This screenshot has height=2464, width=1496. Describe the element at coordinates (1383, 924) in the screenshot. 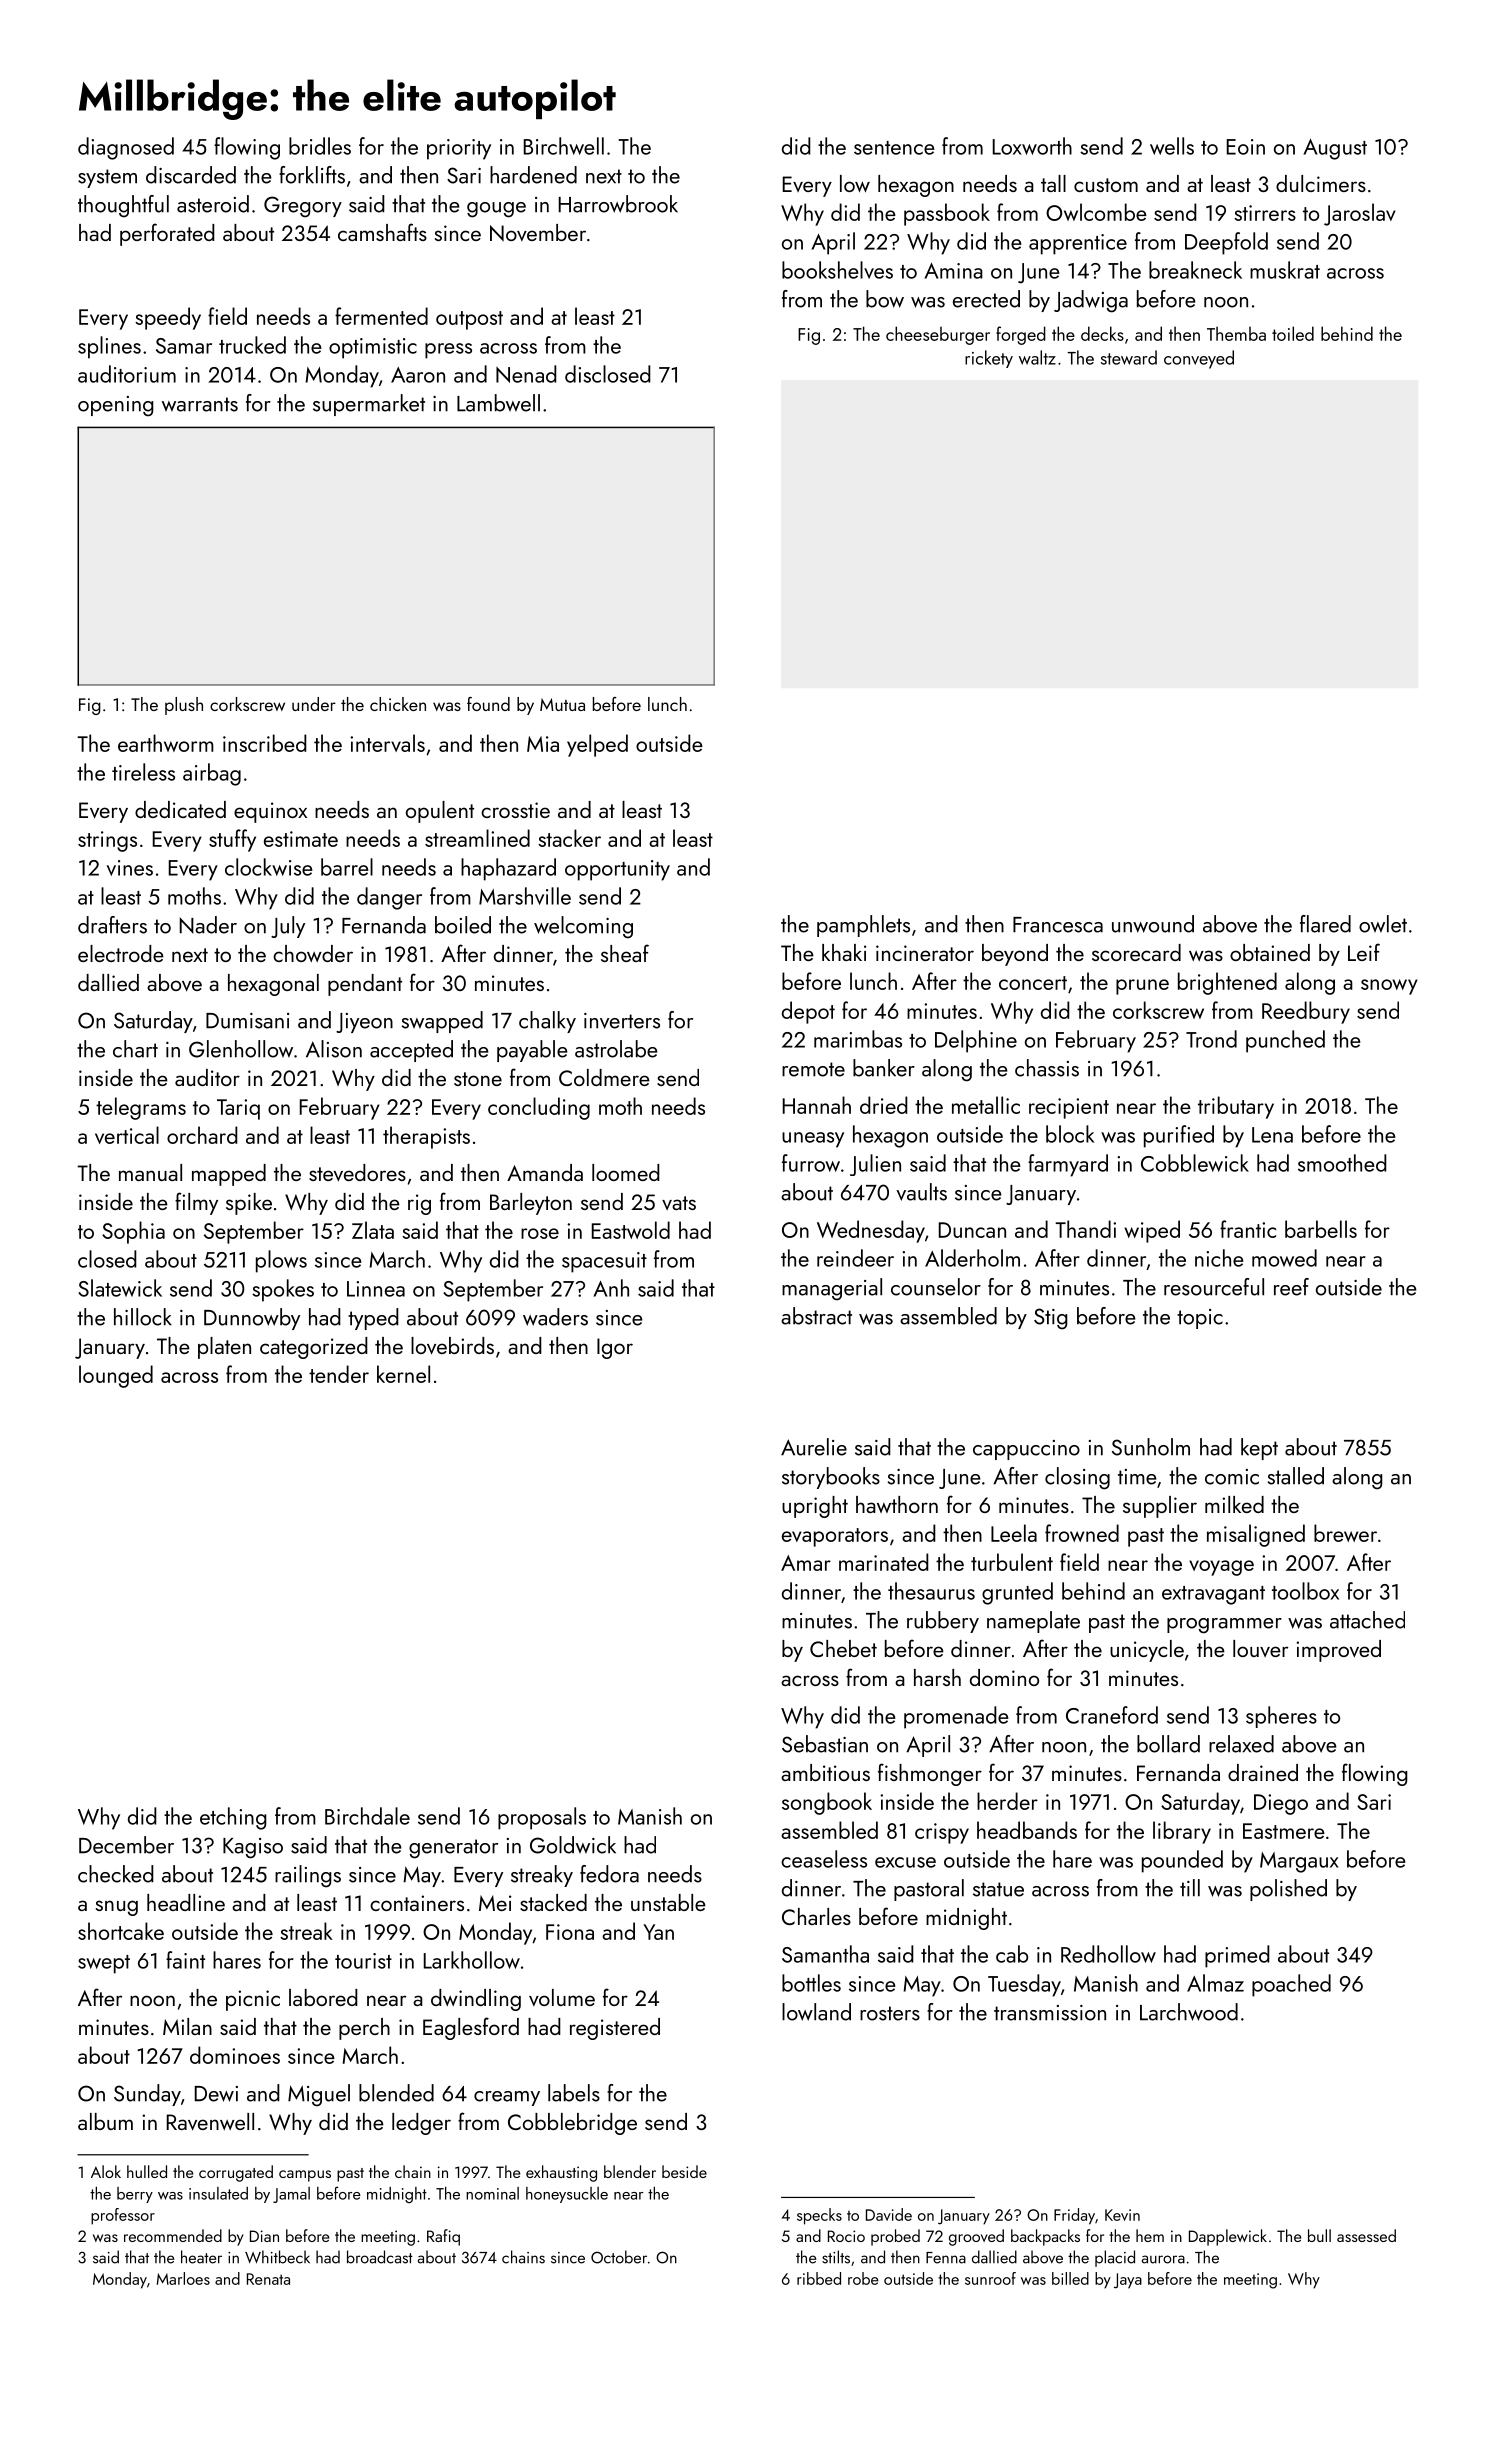

I see `owlet` at that location.
